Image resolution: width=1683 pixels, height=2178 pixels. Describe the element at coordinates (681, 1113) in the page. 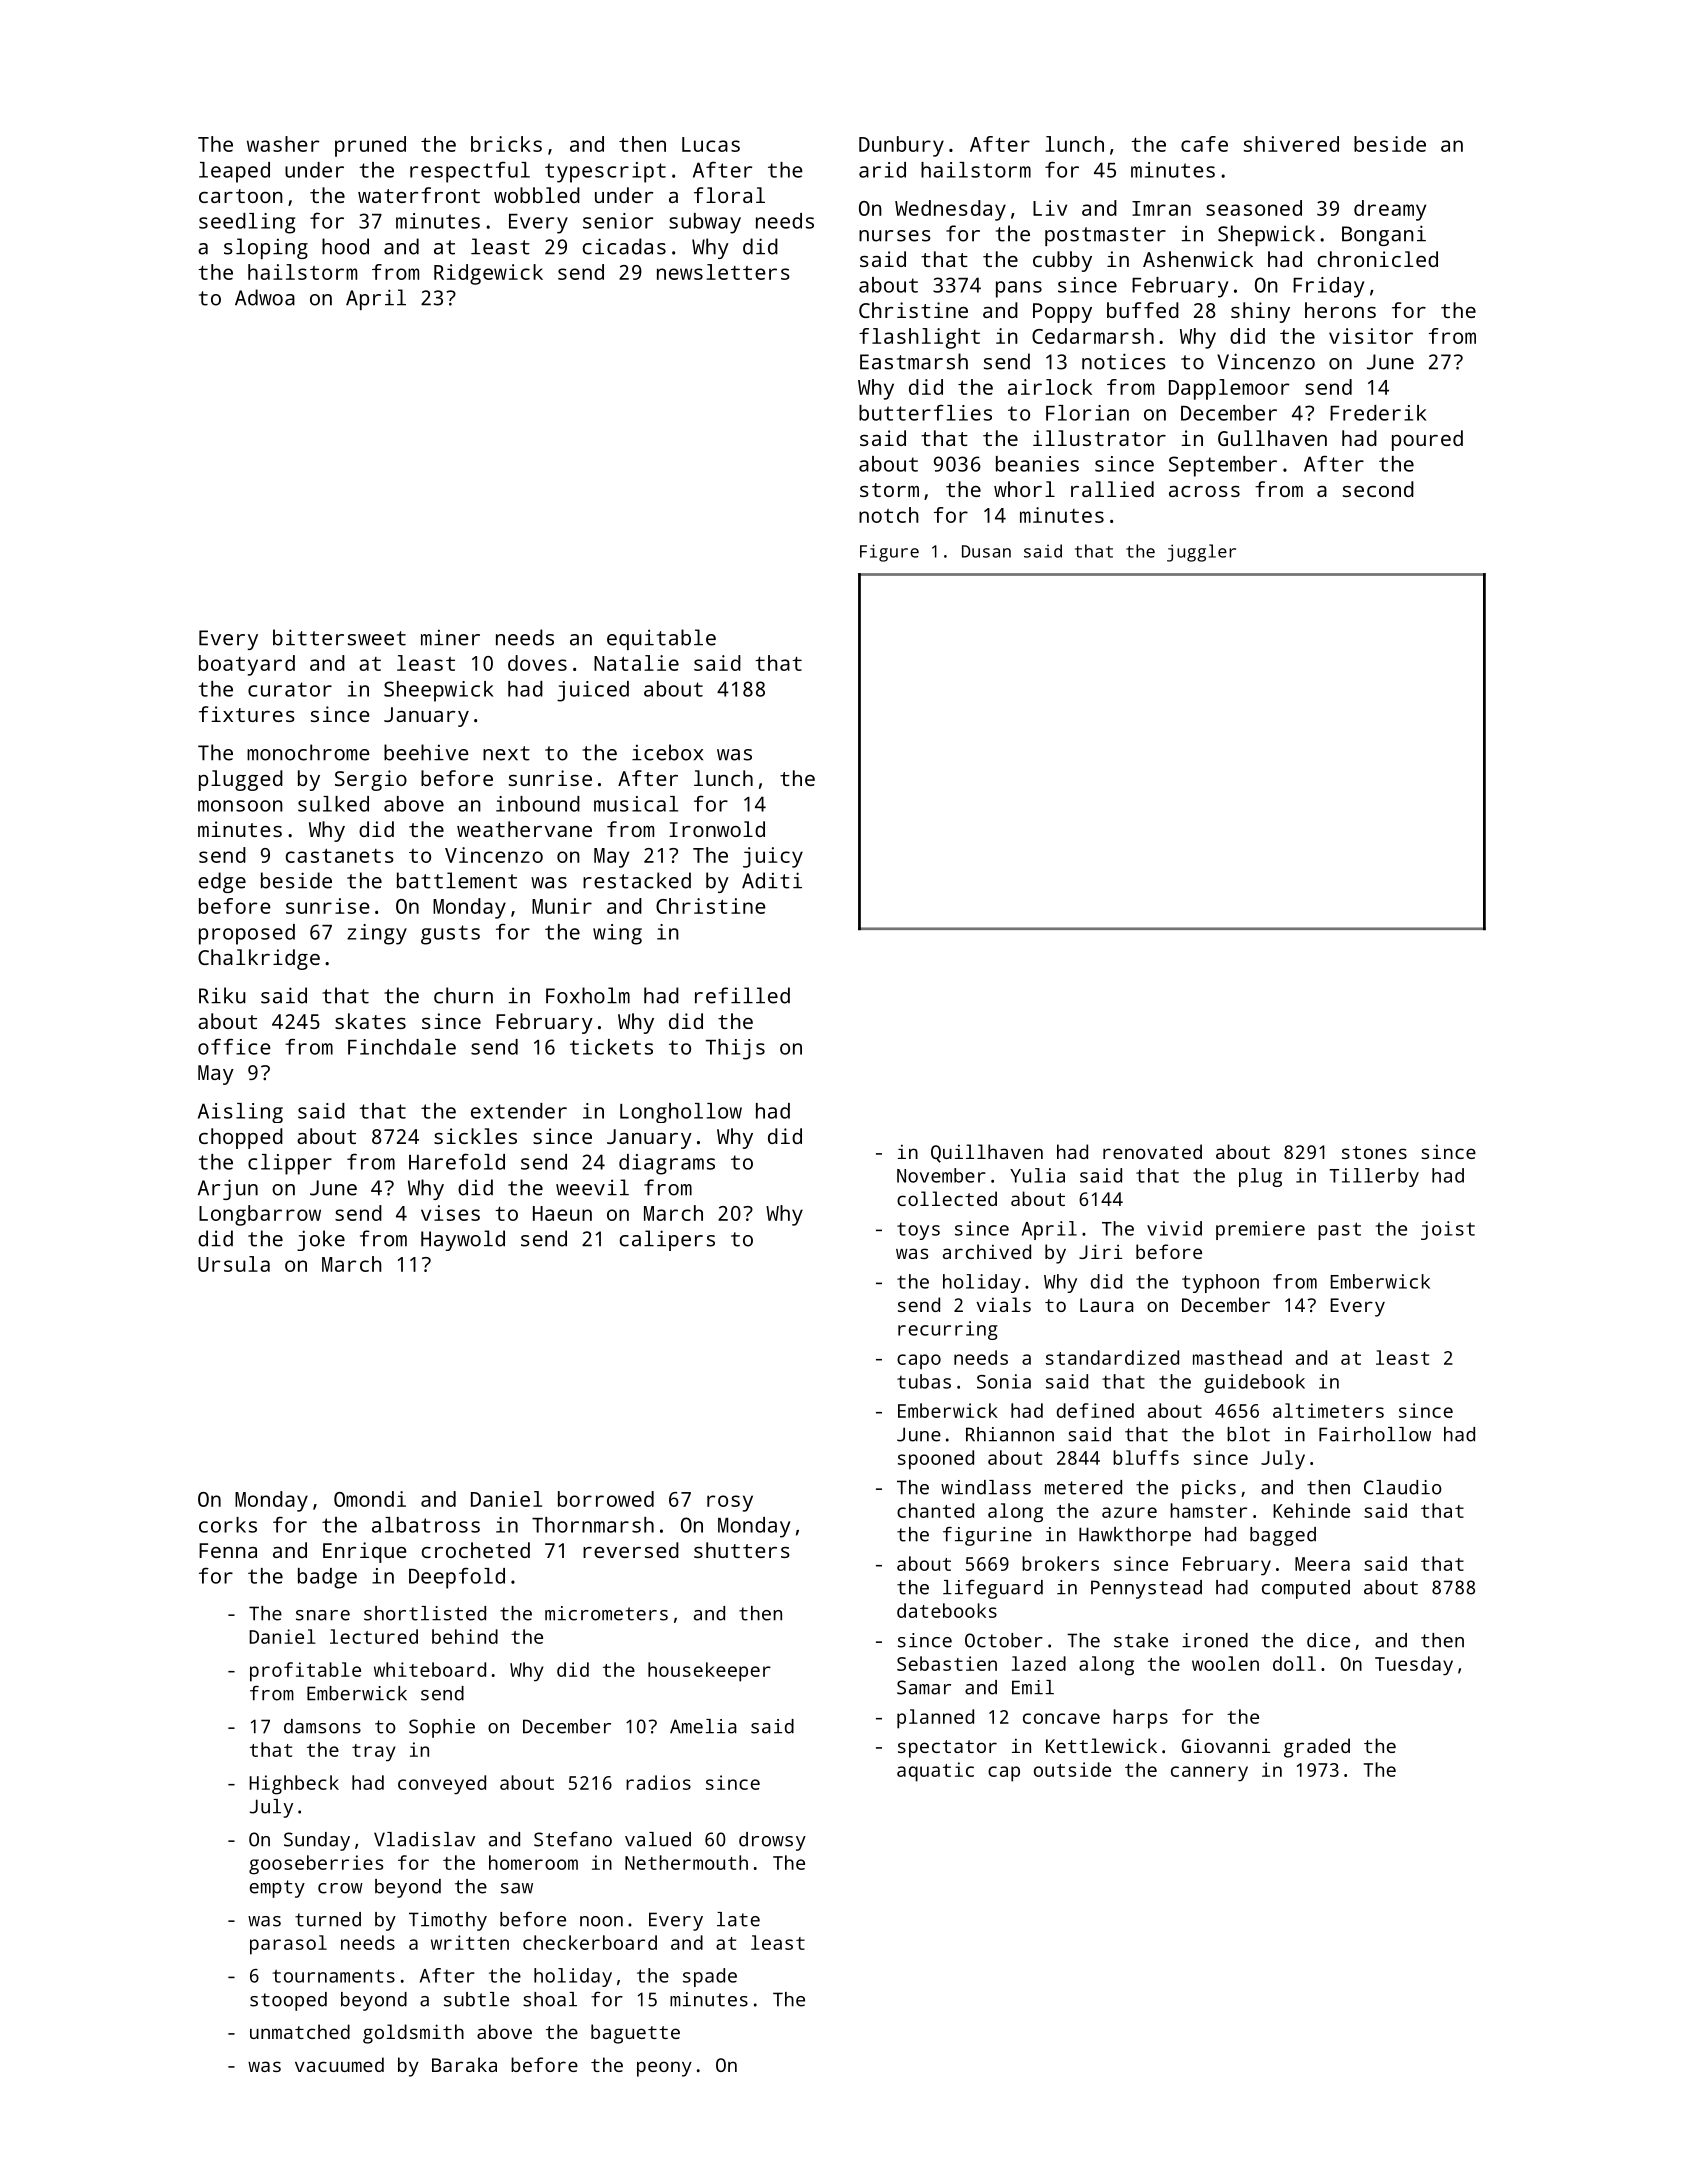

I see `Longhollow` at that location.
